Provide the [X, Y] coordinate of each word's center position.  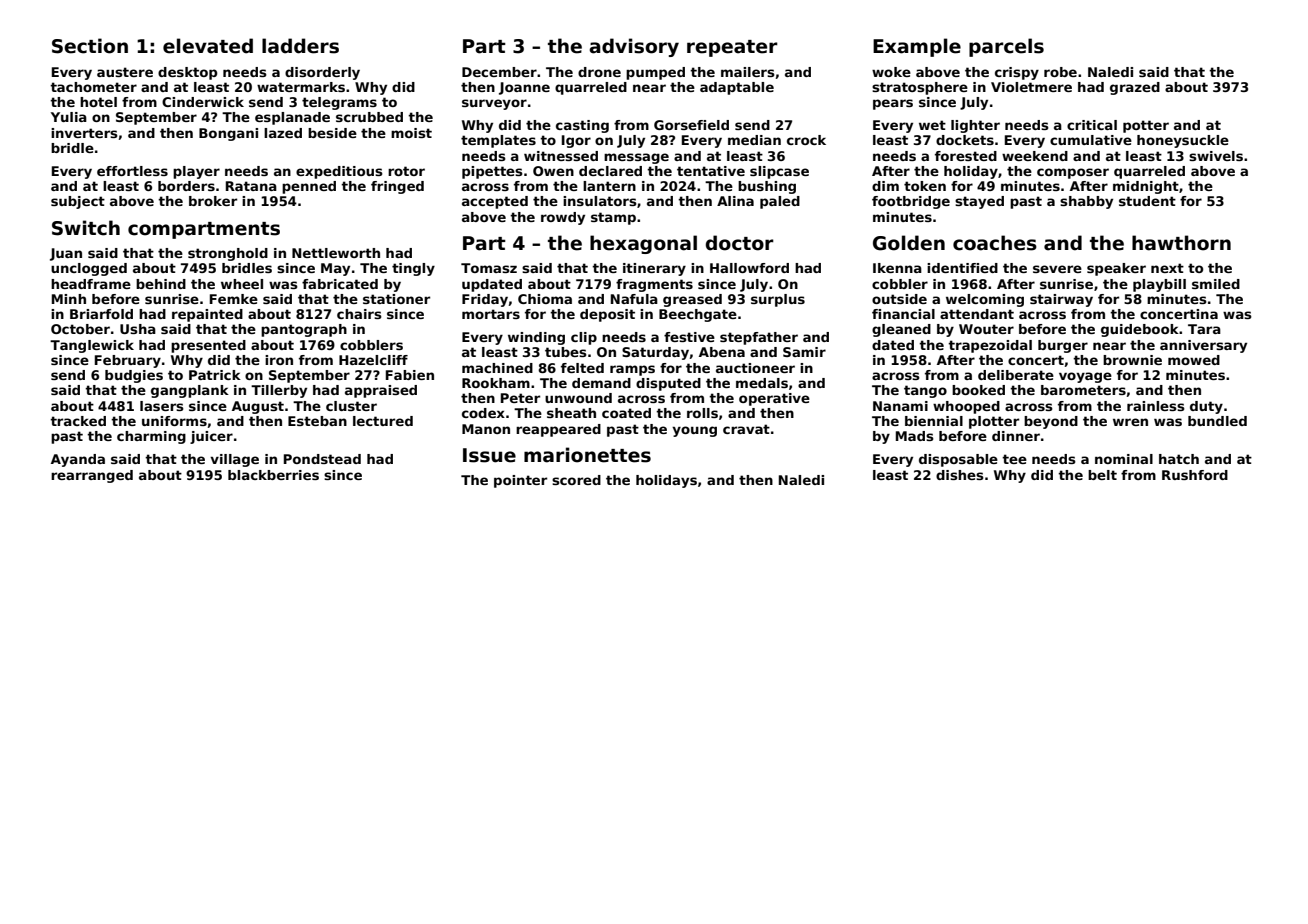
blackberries [273, 475]
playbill [1159, 285]
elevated [208, 46]
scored [576, 480]
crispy [1017, 73]
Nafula [634, 299]
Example [917, 47]
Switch [86, 228]
